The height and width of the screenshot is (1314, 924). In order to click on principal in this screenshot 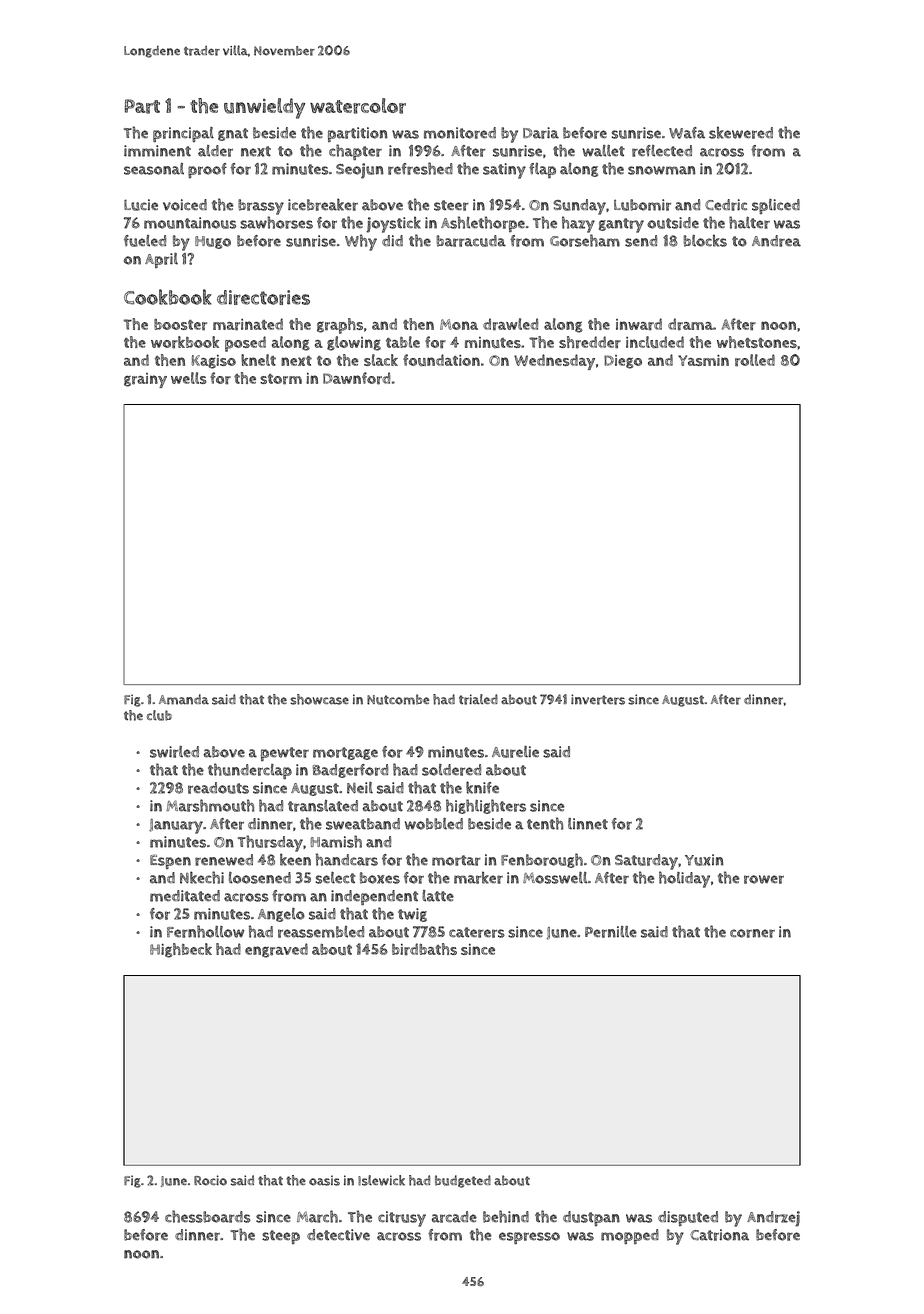, I will do `click(183, 134)`.
